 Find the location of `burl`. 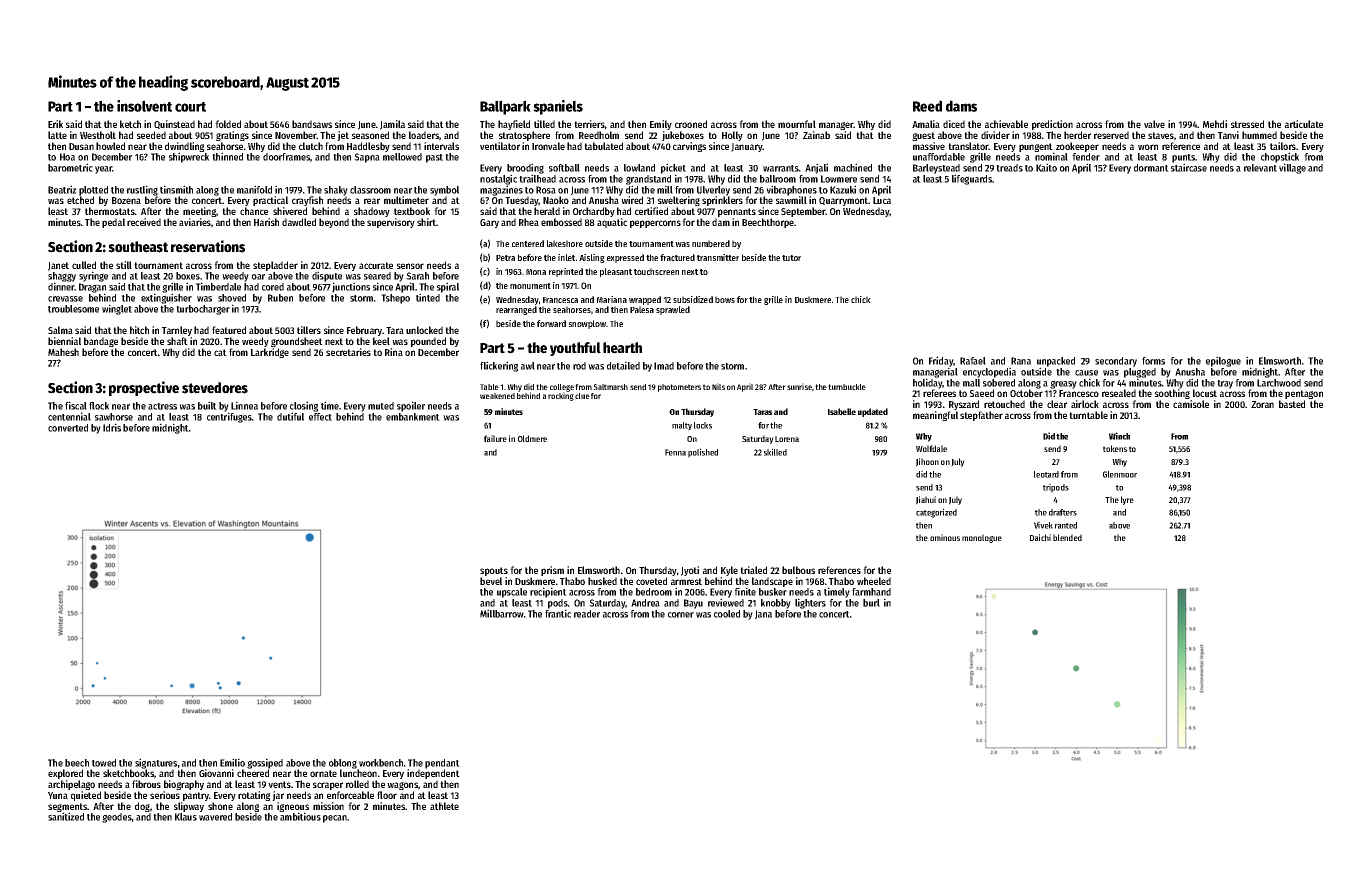

burl is located at coordinates (871, 603).
